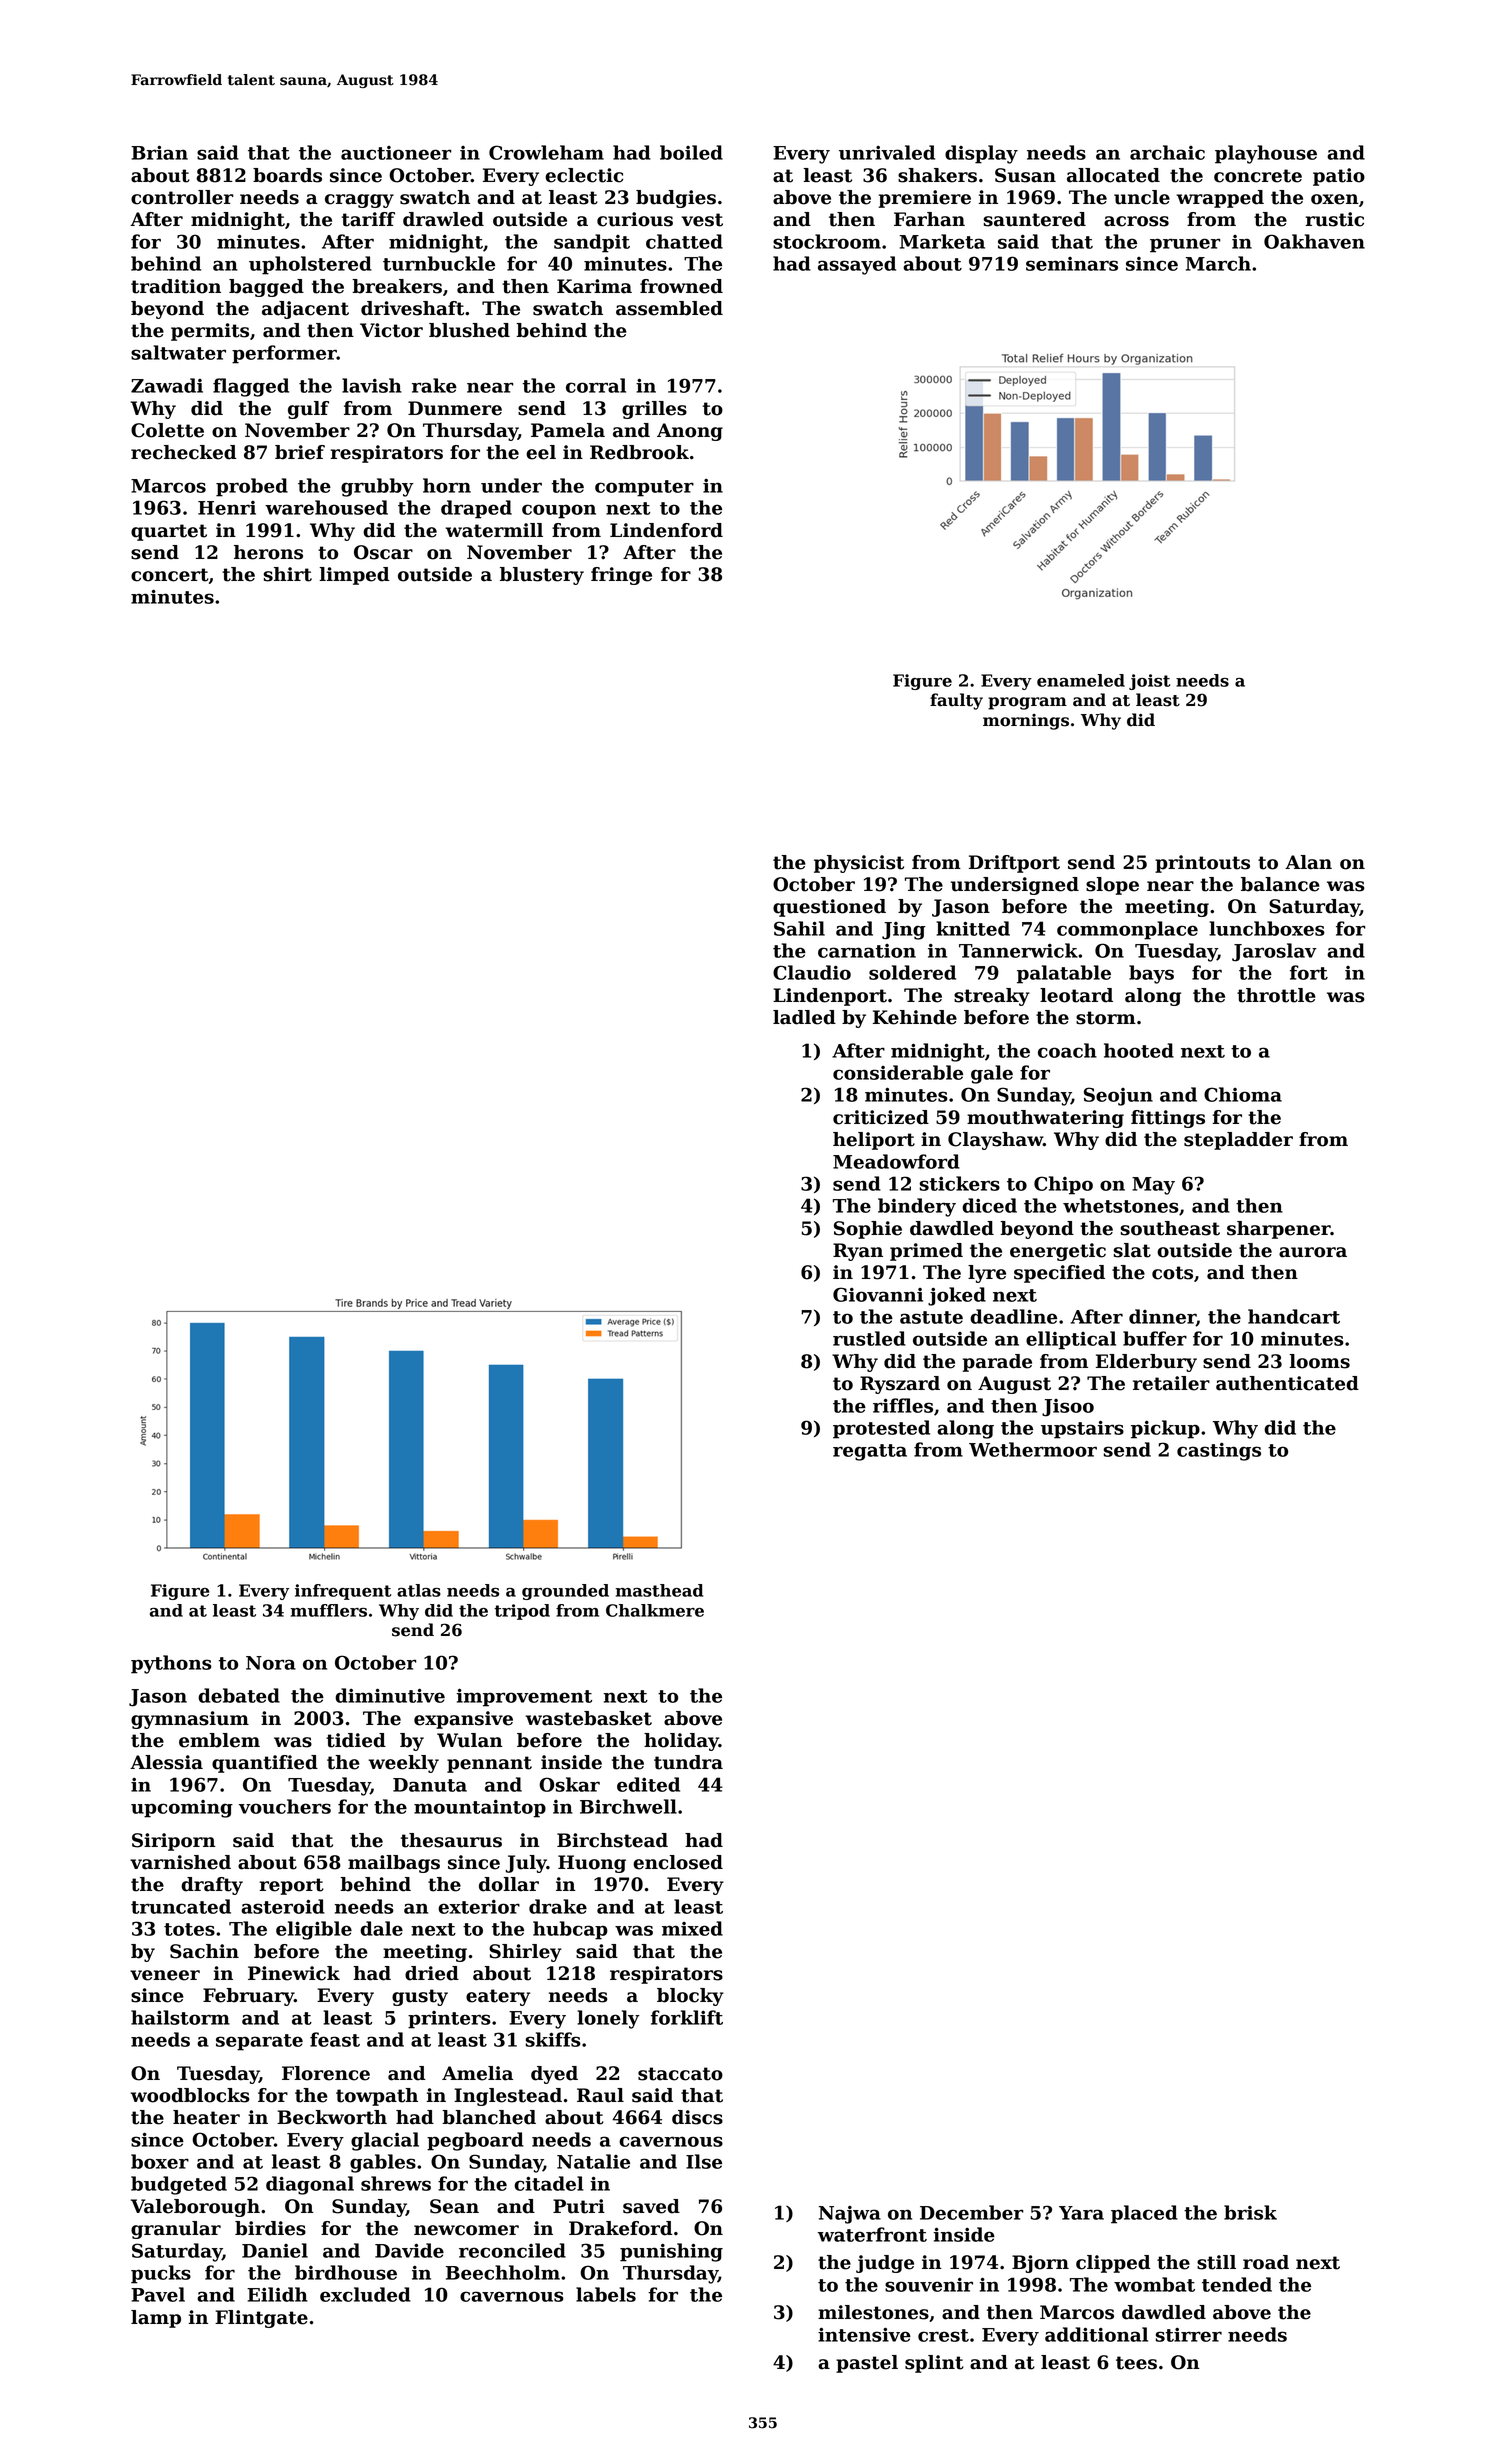  Describe the element at coordinates (159, 152) in the screenshot. I see `Brian` at that location.
